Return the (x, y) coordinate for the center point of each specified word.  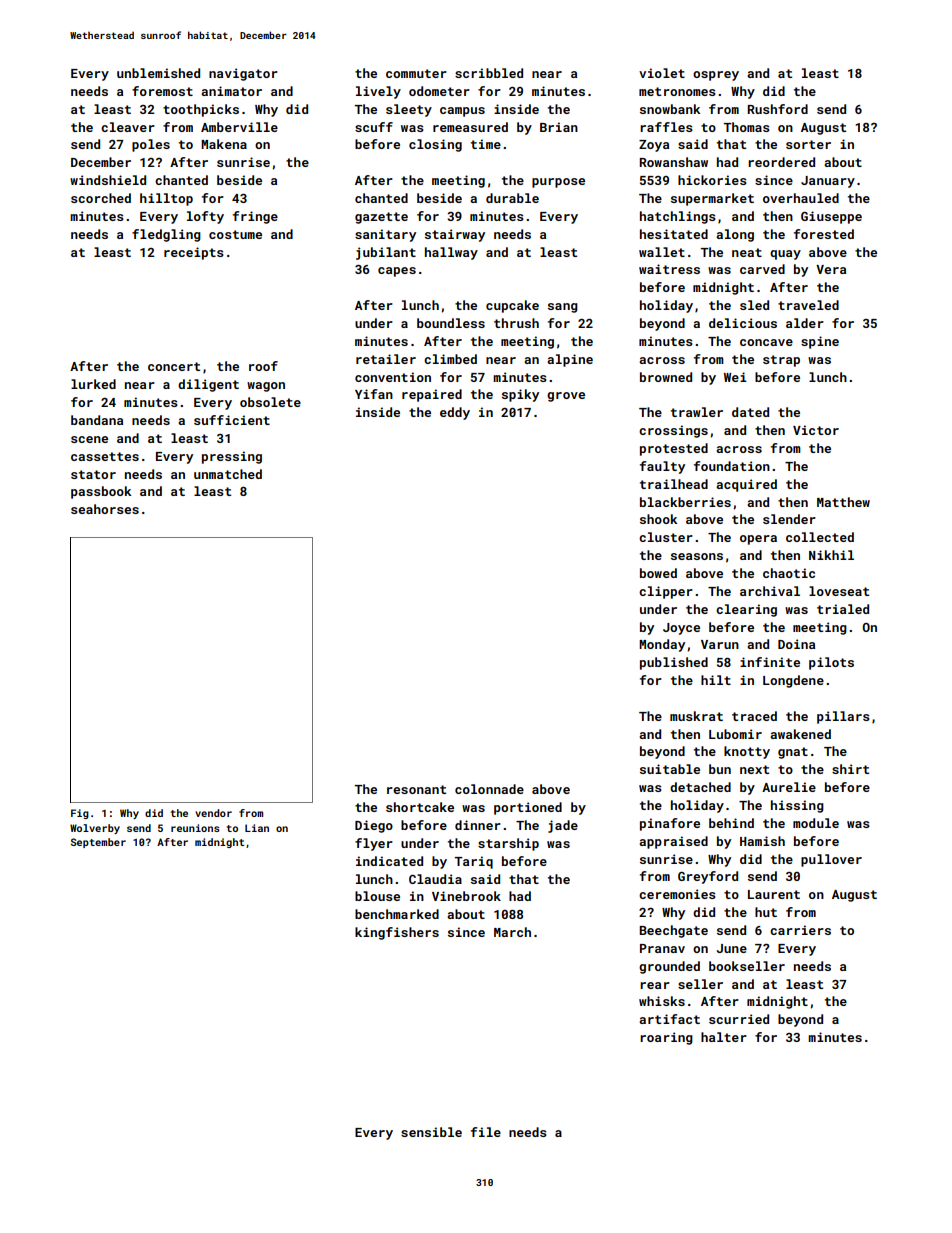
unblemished (158, 73)
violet (662, 73)
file (486, 1132)
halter (724, 1037)
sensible (431, 1132)
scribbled (489, 73)
